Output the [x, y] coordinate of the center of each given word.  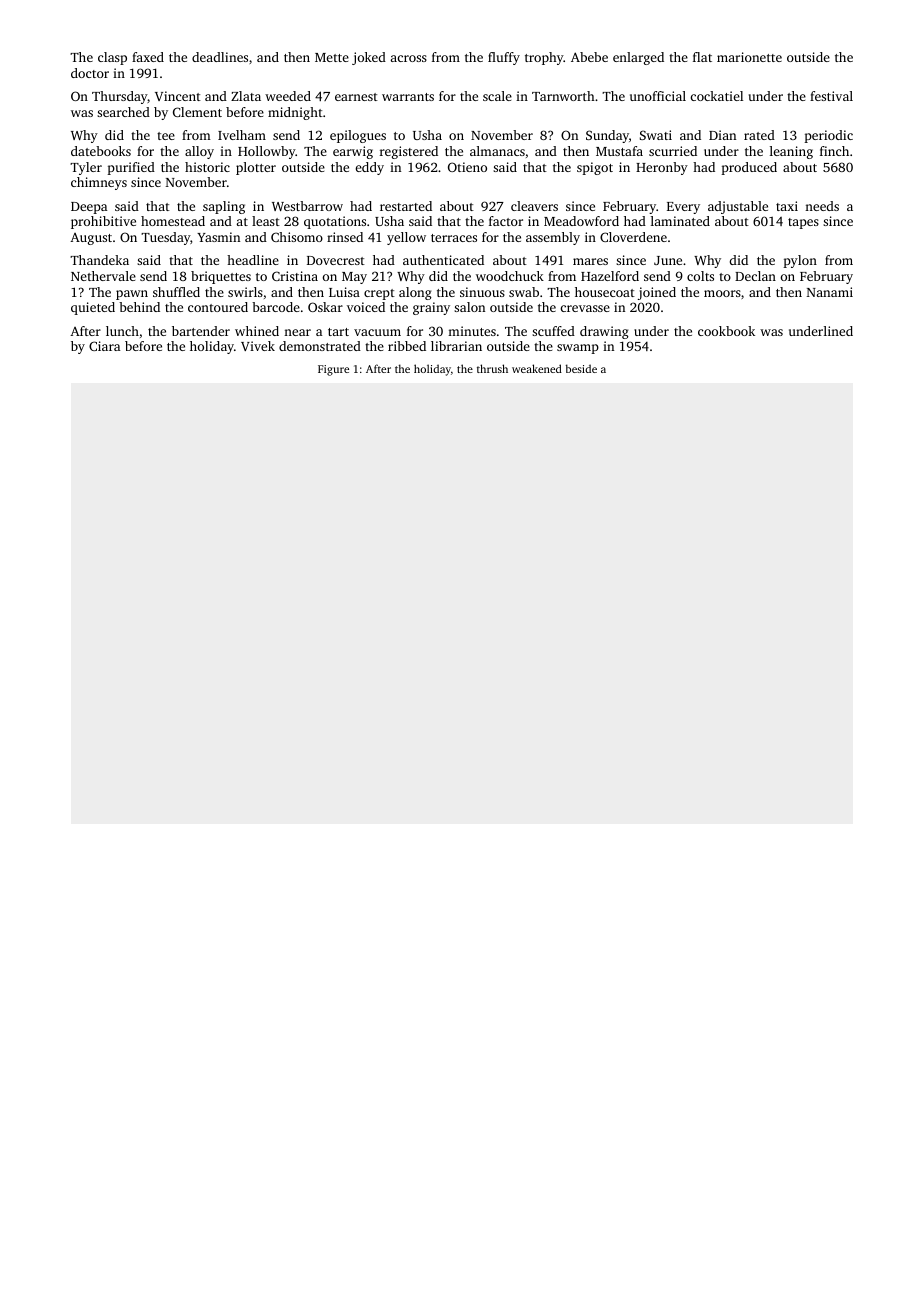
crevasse [585, 308]
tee [166, 136]
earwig [353, 152]
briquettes [221, 277]
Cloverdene [633, 237]
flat [702, 57]
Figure [333, 370]
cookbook [726, 331]
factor [506, 221]
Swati [656, 135]
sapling [224, 207]
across [409, 58]
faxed [148, 57]
